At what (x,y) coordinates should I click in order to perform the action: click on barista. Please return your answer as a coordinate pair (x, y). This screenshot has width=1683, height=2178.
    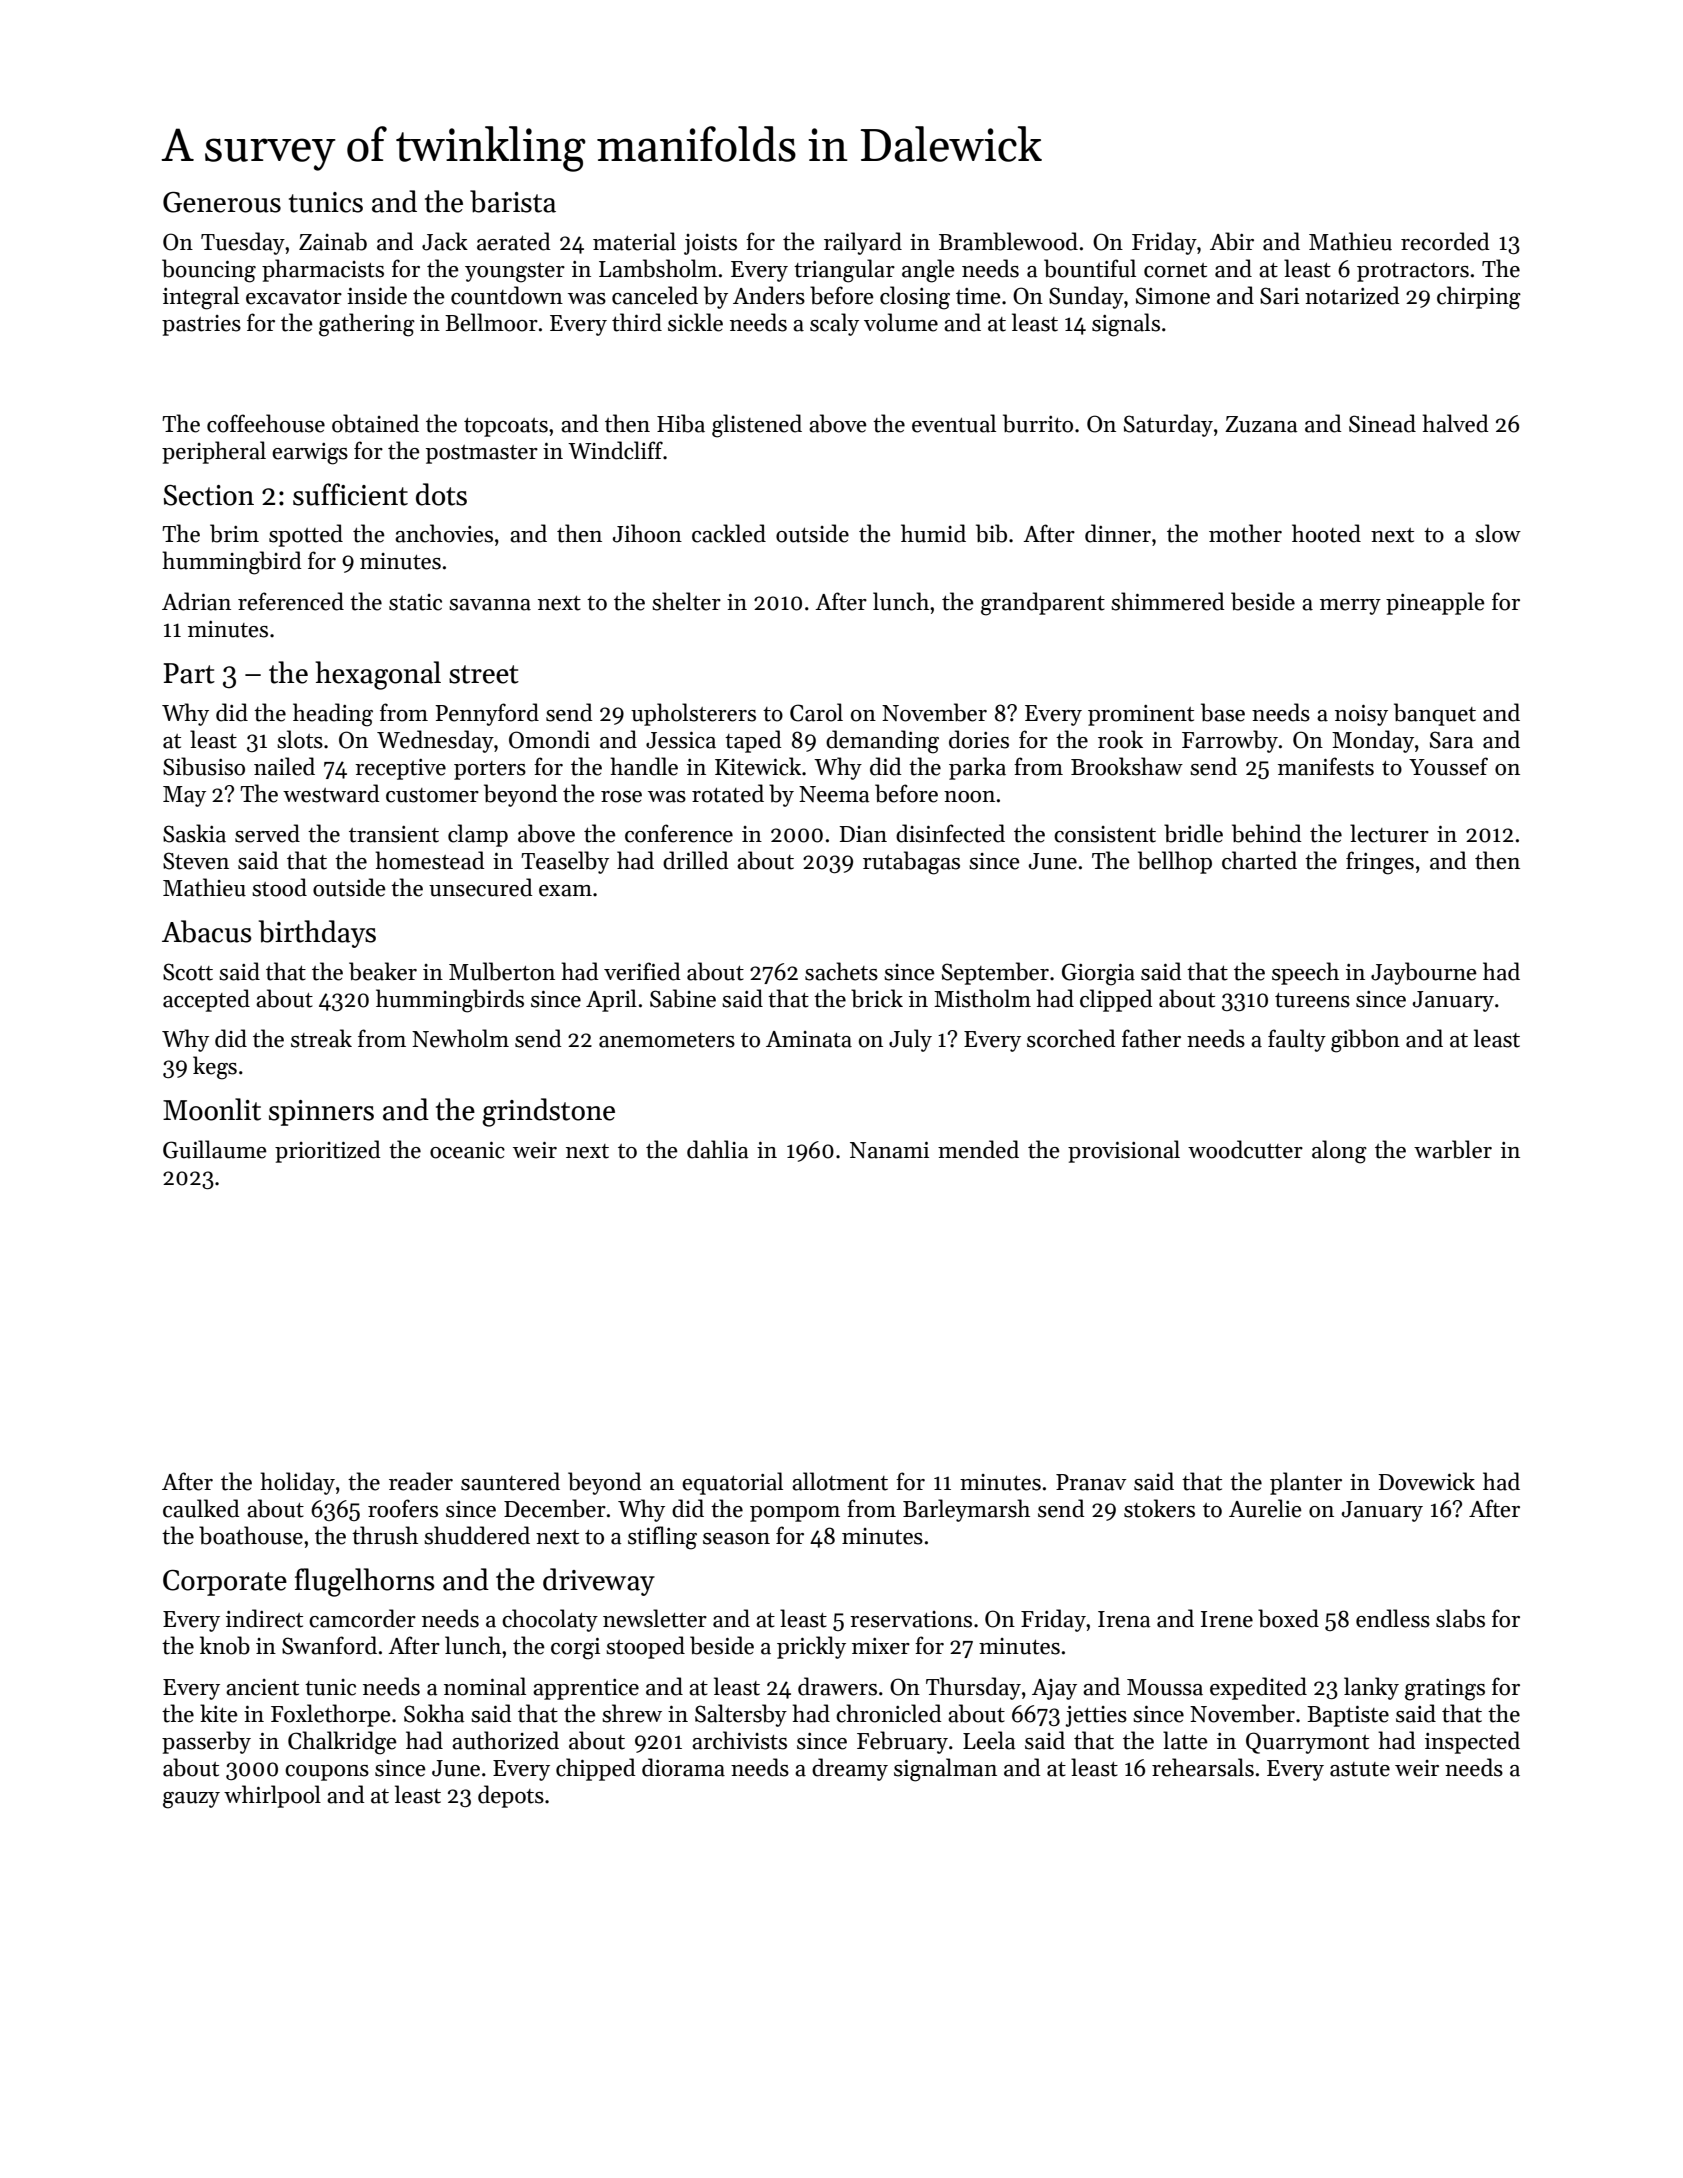
    Looking at the image, I should click on (513, 201).
